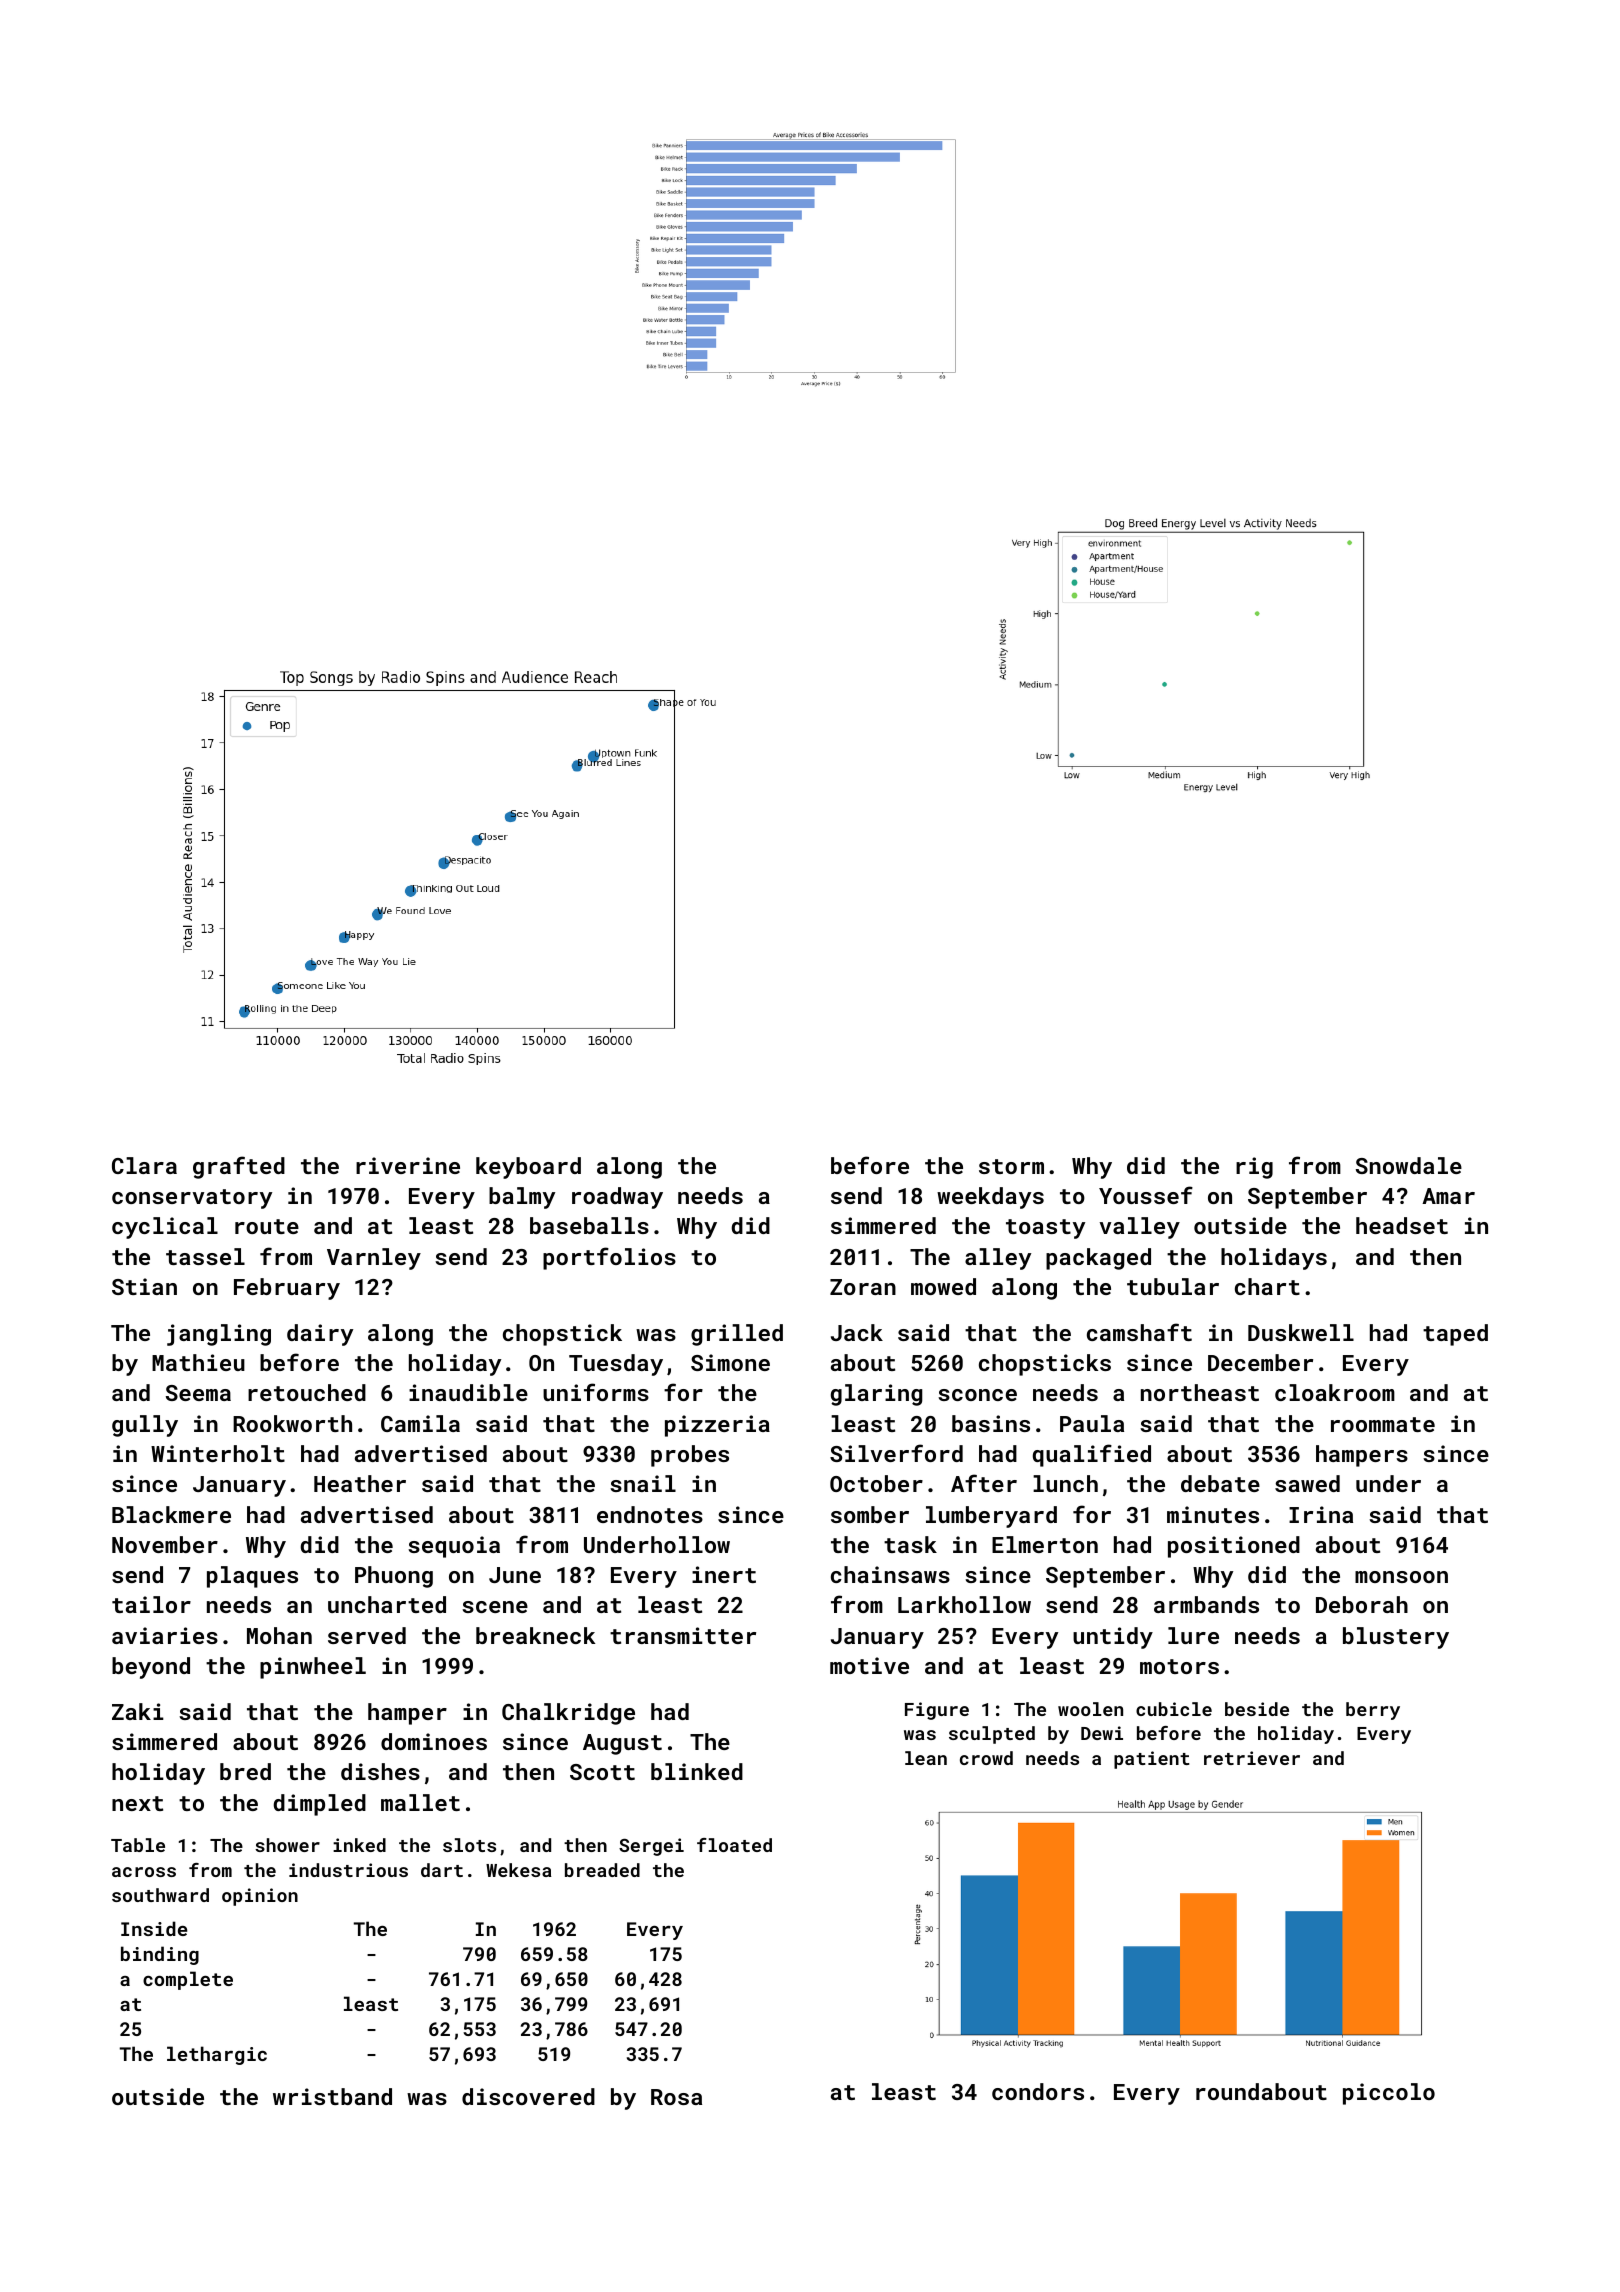 The width and height of the screenshot is (1620, 2292). Describe the element at coordinates (217, 2055) in the screenshot. I see `lethargic` at that location.
